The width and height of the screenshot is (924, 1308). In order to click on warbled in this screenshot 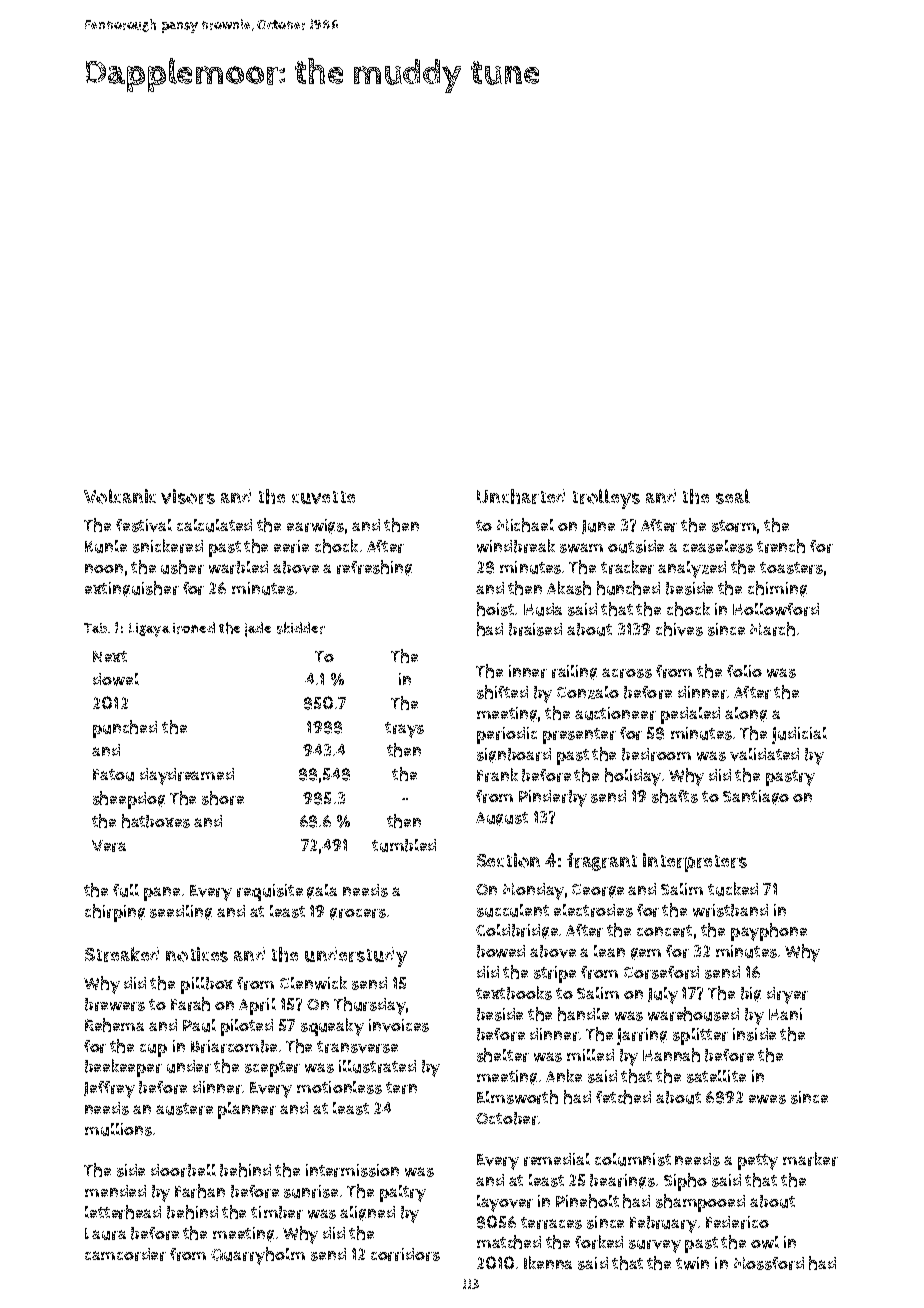, I will do `click(238, 567)`.
